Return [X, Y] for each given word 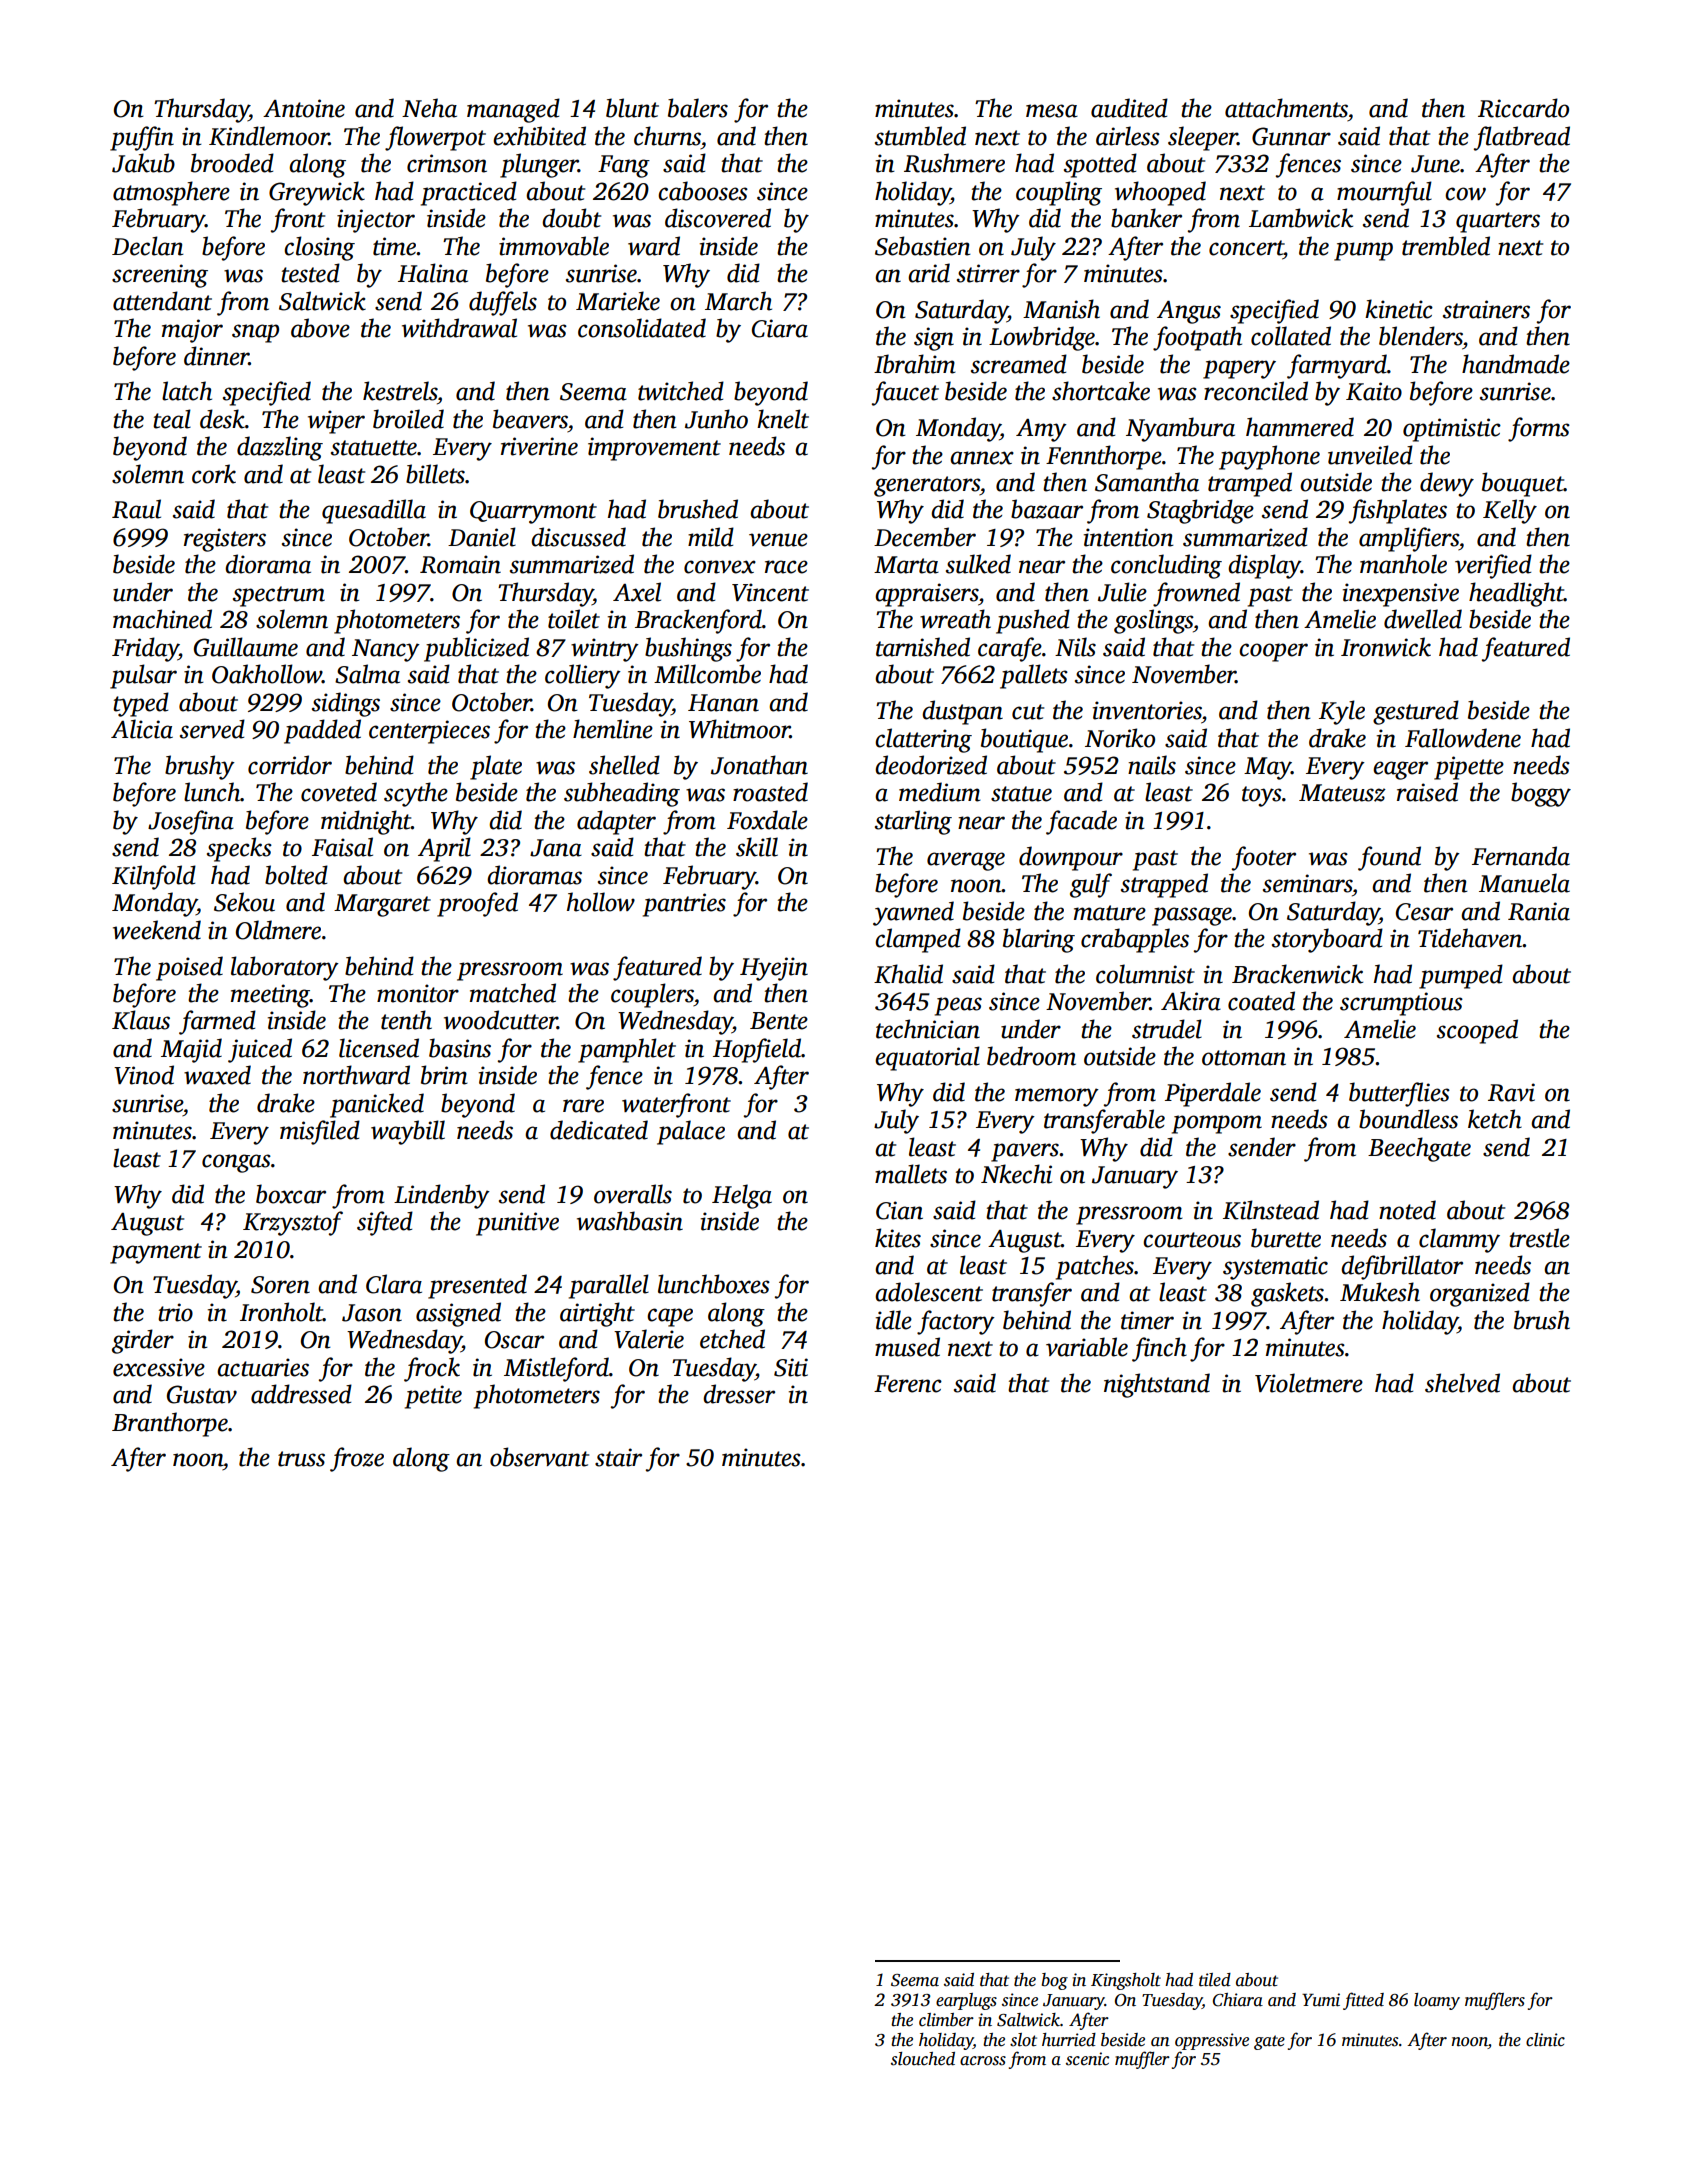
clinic [1545, 2040]
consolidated [642, 328]
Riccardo [1523, 108]
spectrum [279, 596]
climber [946, 2020]
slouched [923, 2059]
